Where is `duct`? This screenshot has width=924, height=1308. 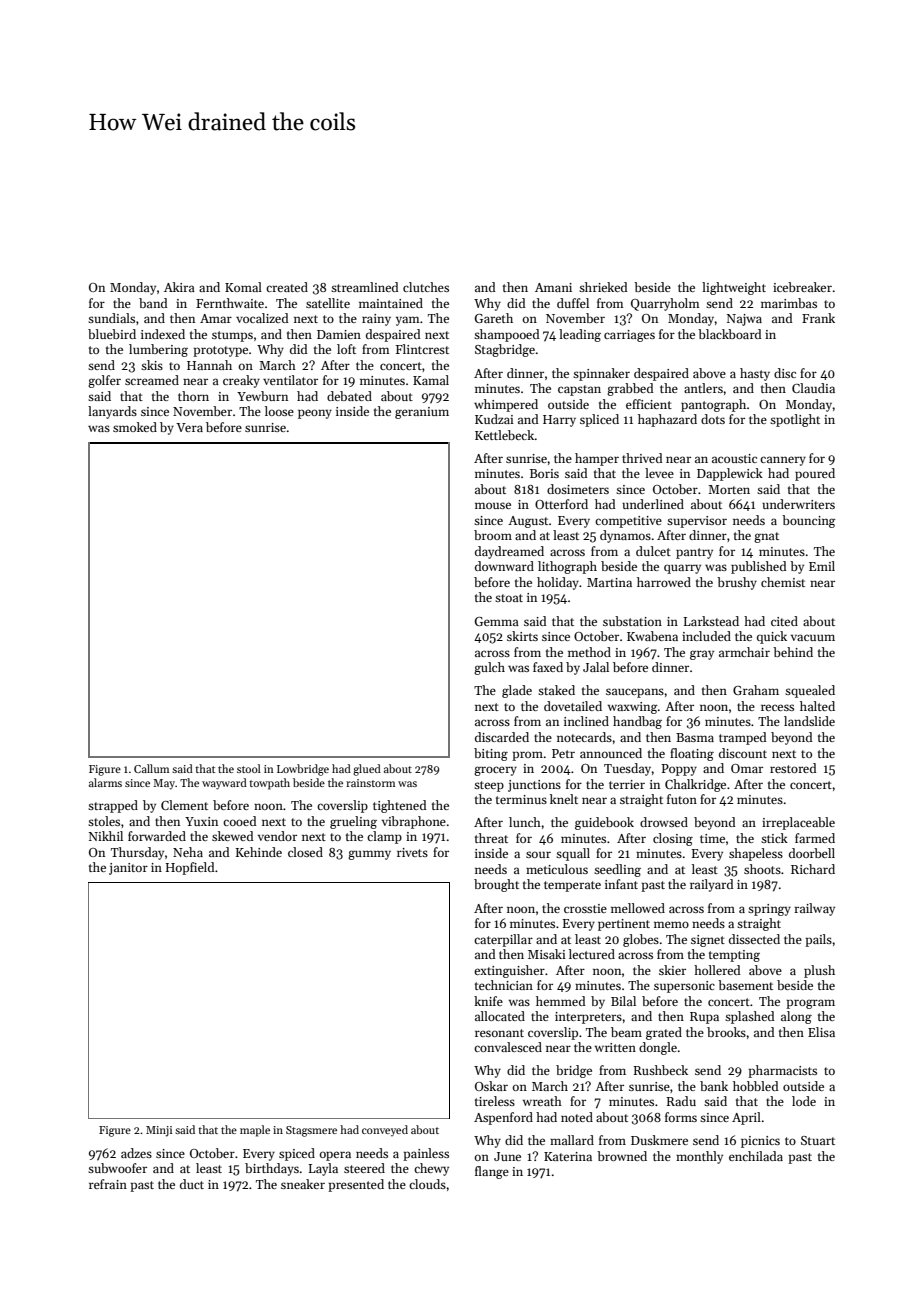
duct is located at coordinates (192, 1184).
